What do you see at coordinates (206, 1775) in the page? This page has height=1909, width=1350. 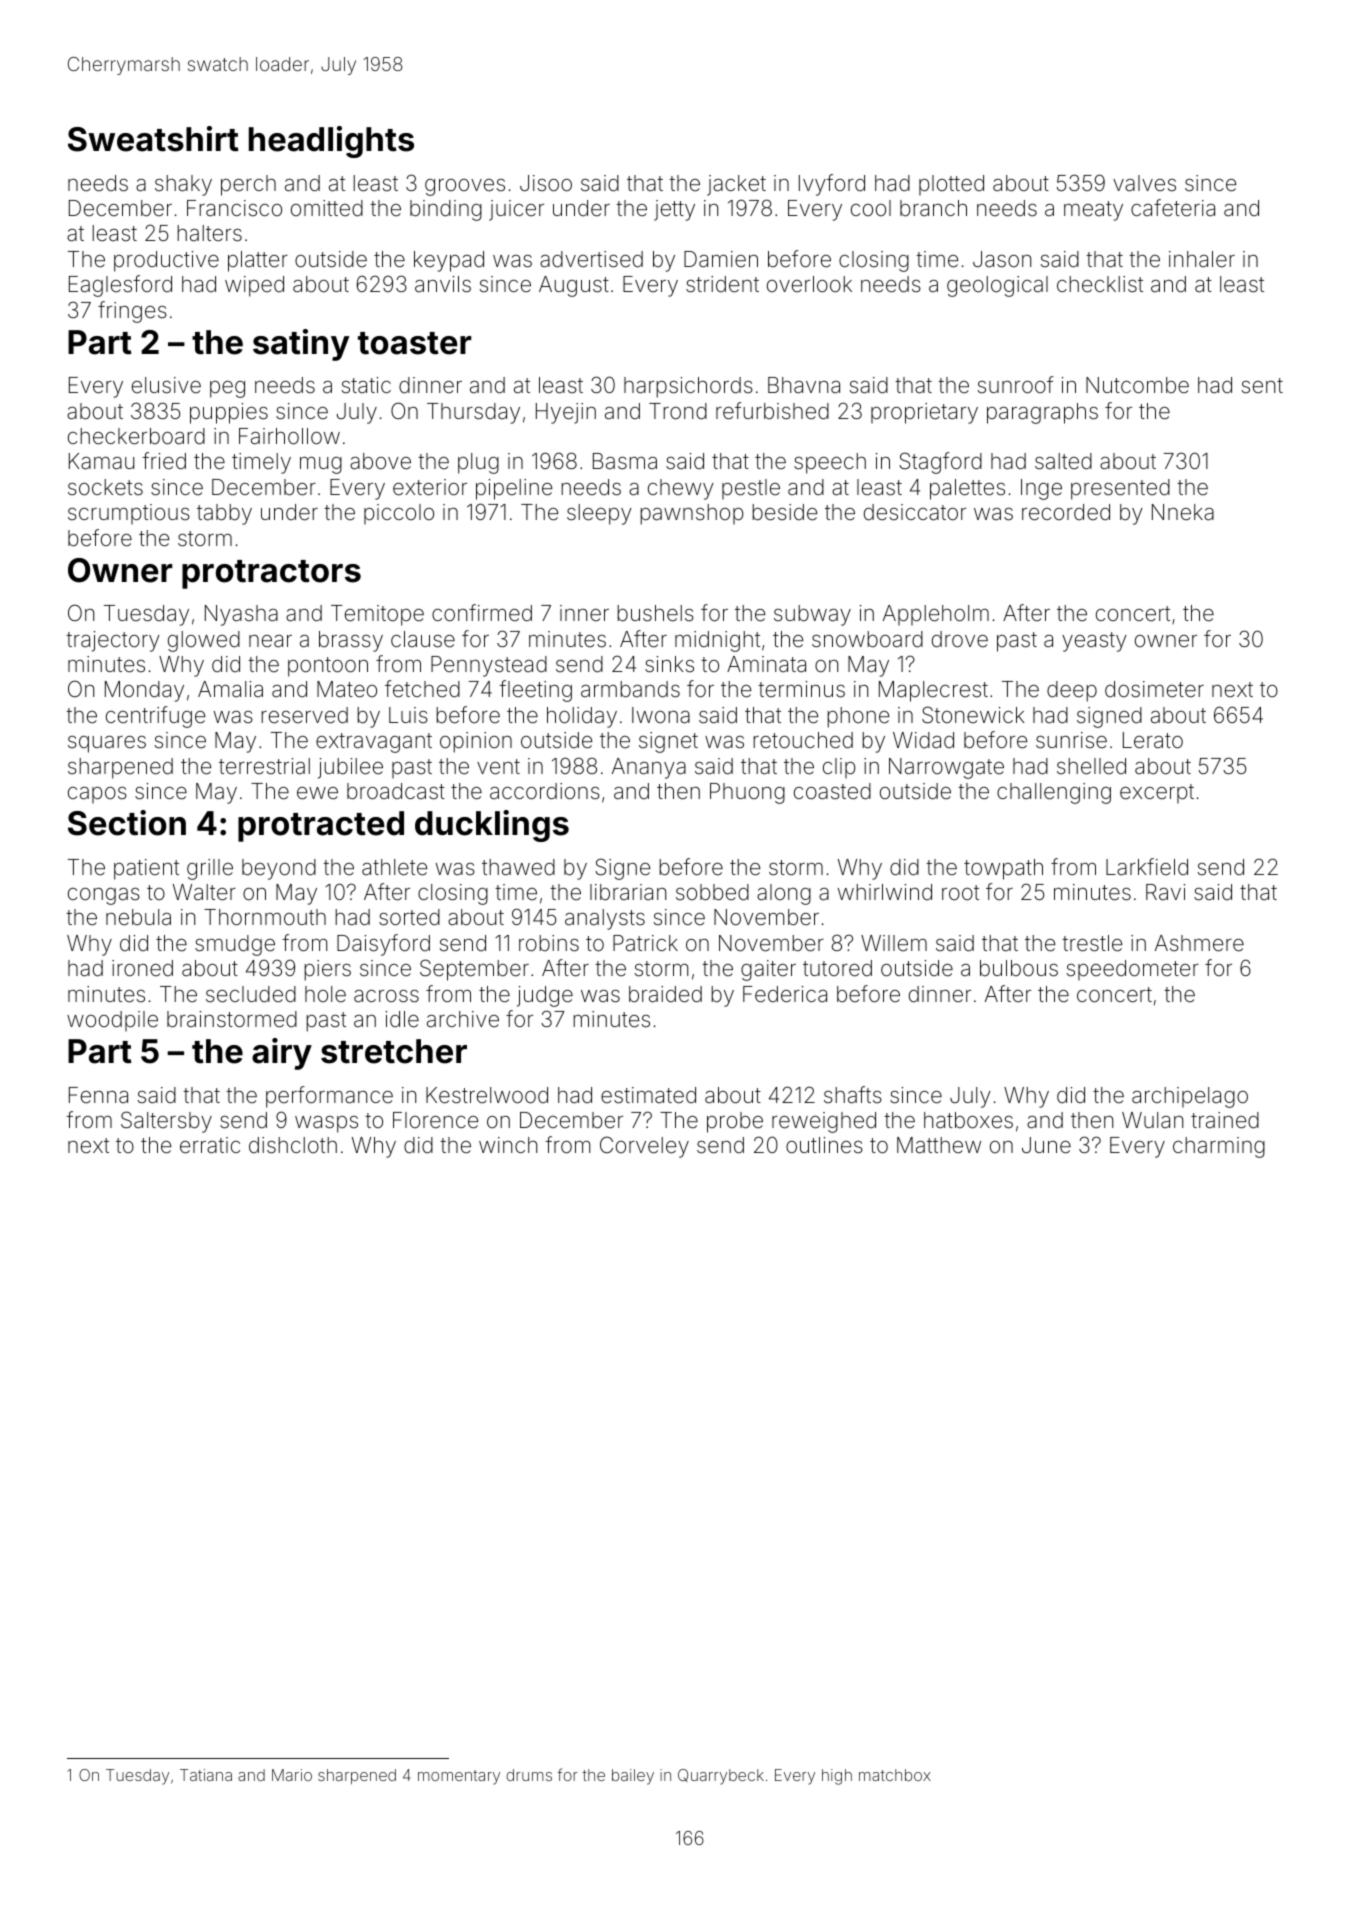 I see `Tatiana` at bounding box center [206, 1775].
